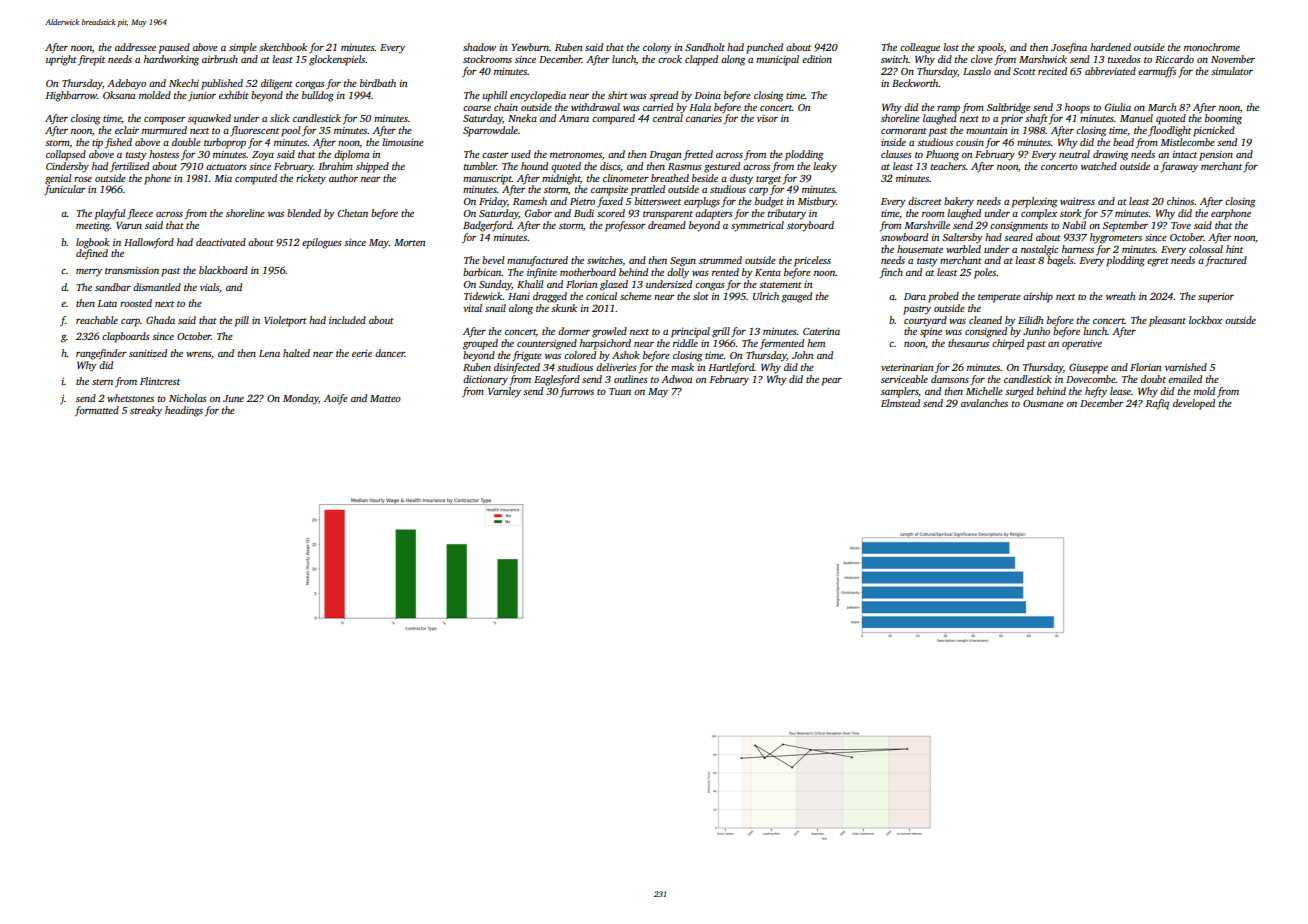 The width and height of the screenshot is (1308, 924). I want to click on metronomes, so click(576, 155).
